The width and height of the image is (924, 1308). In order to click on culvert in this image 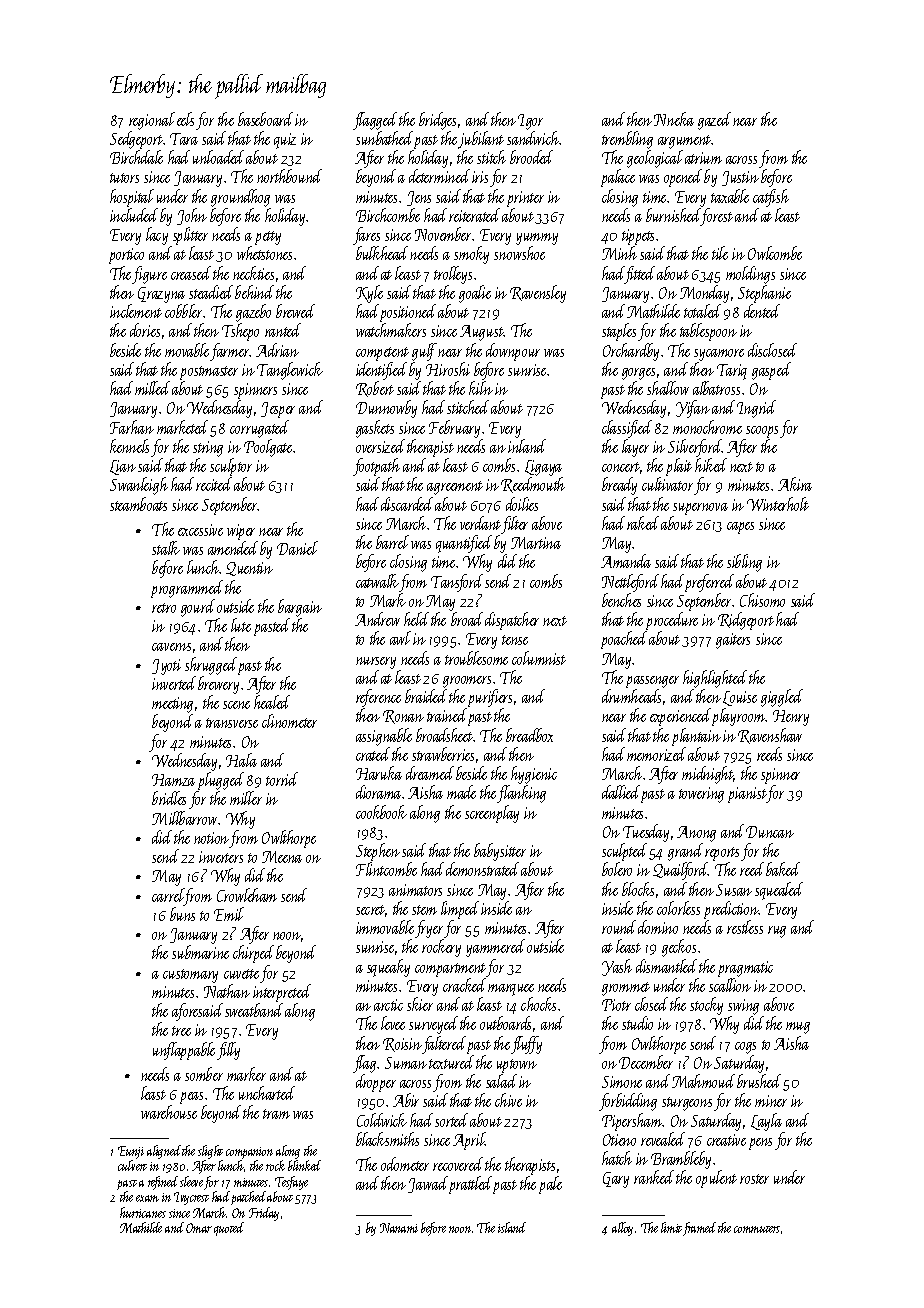, I will do `click(132, 1165)`.
